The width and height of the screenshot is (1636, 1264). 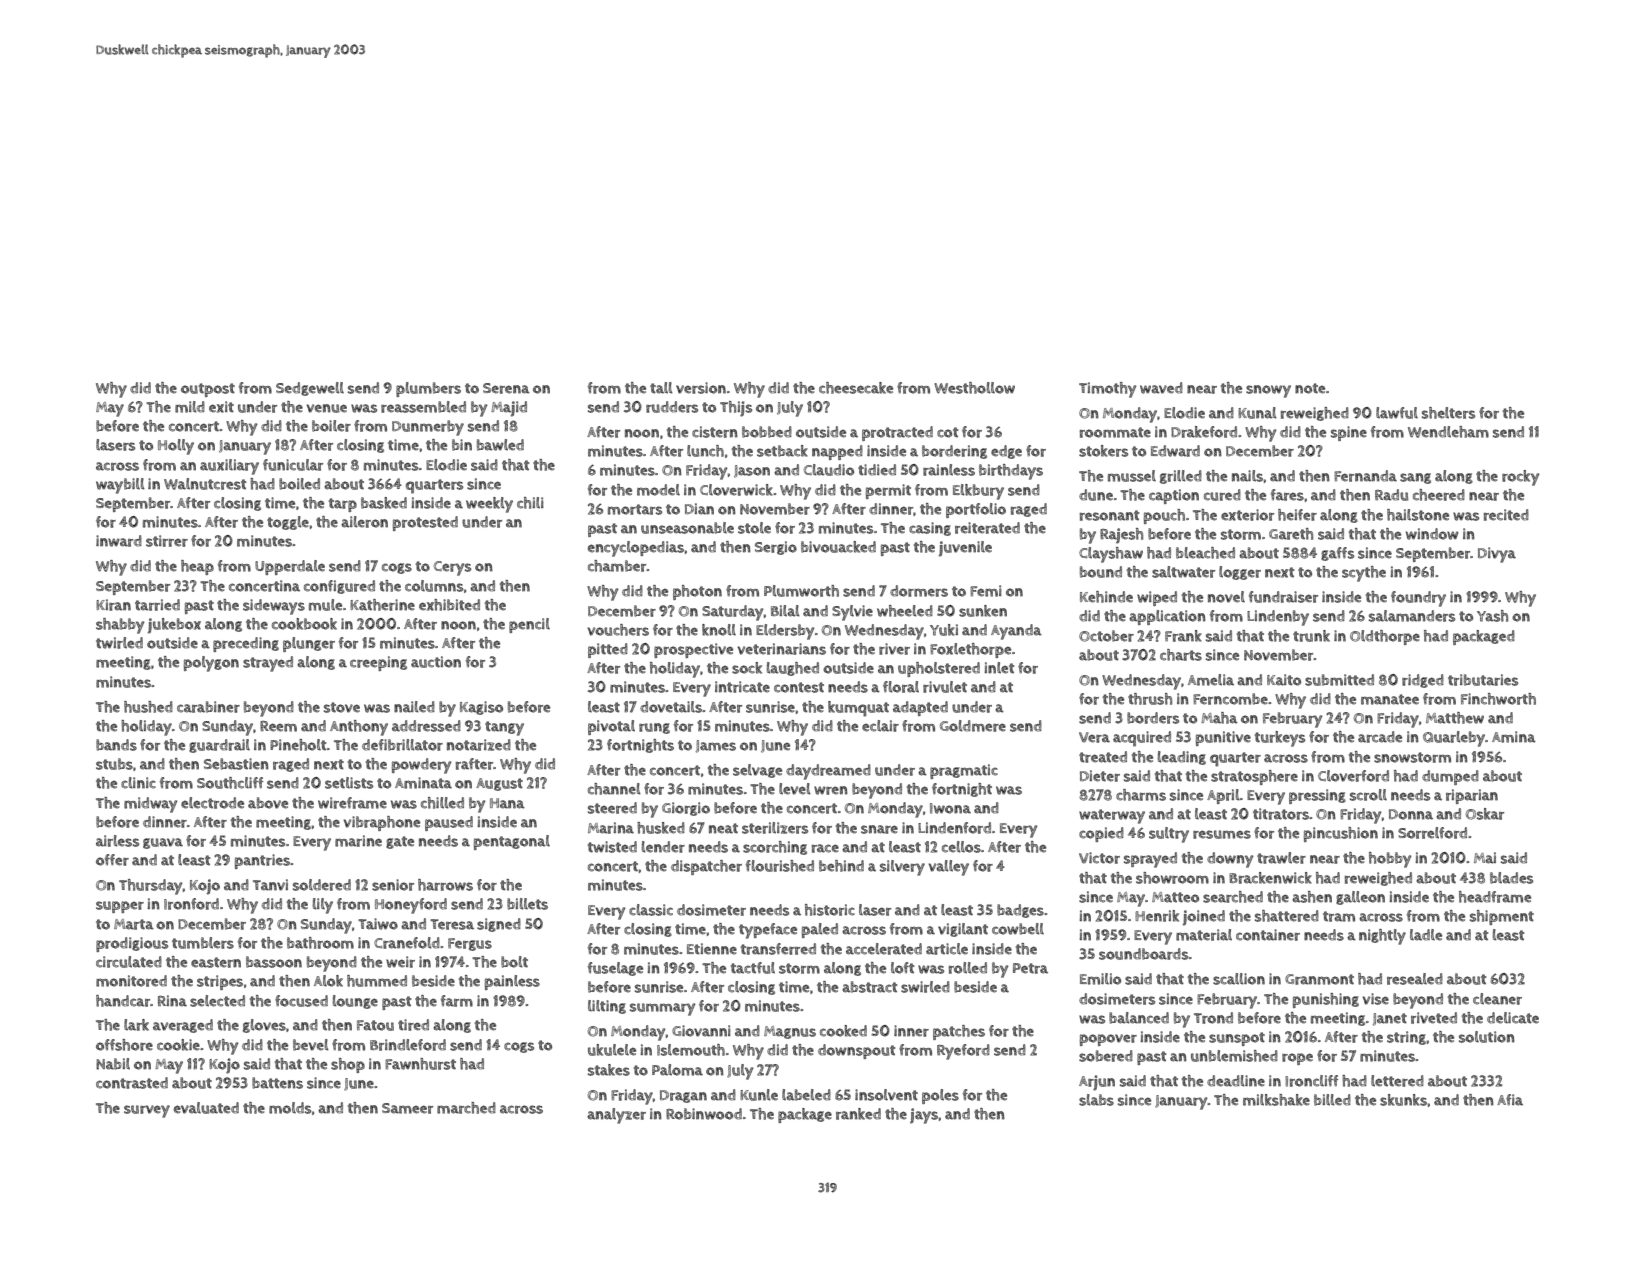 I want to click on selvage, so click(x=757, y=771).
